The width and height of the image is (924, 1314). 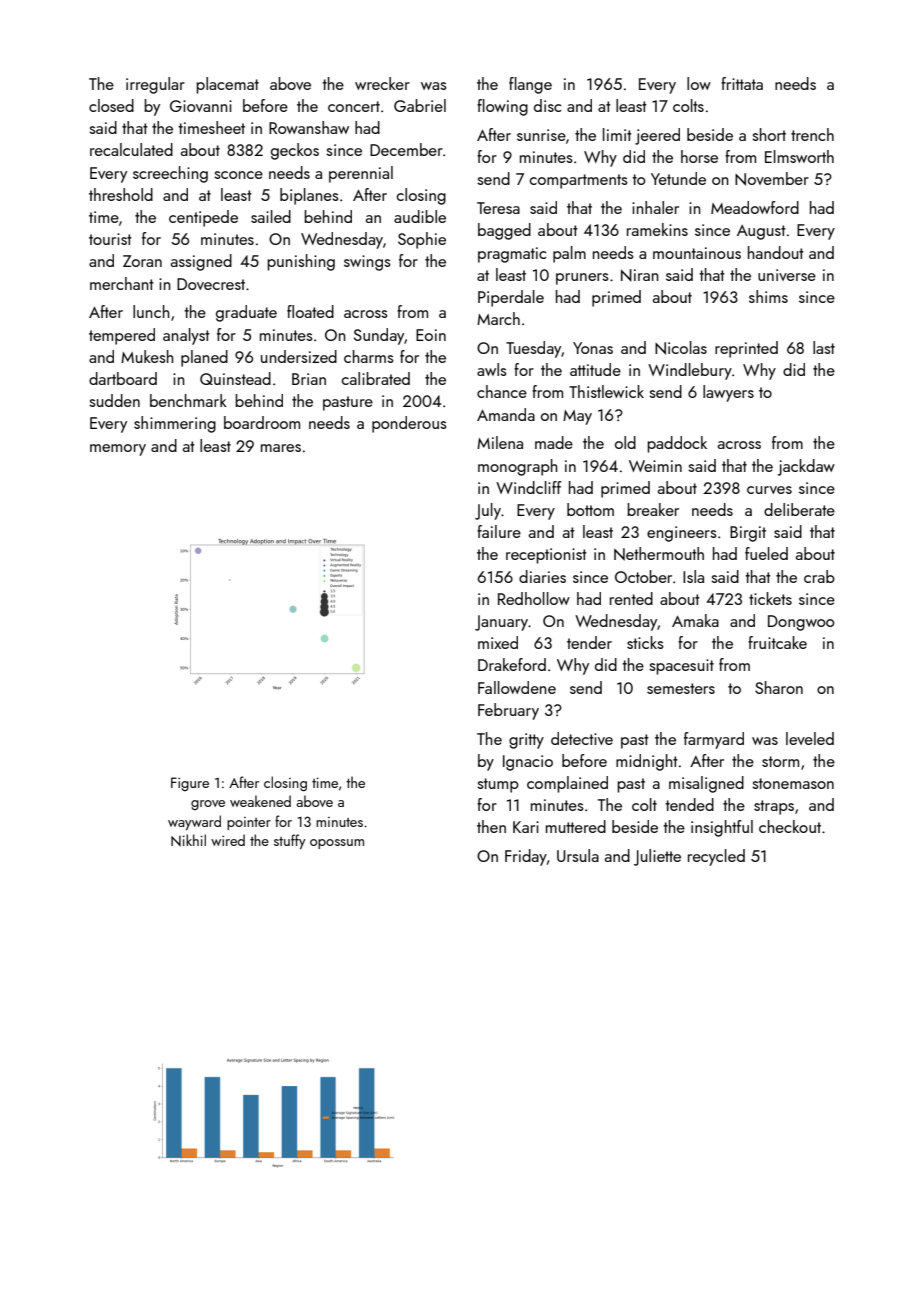 I want to click on flange, so click(x=530, y=85).
